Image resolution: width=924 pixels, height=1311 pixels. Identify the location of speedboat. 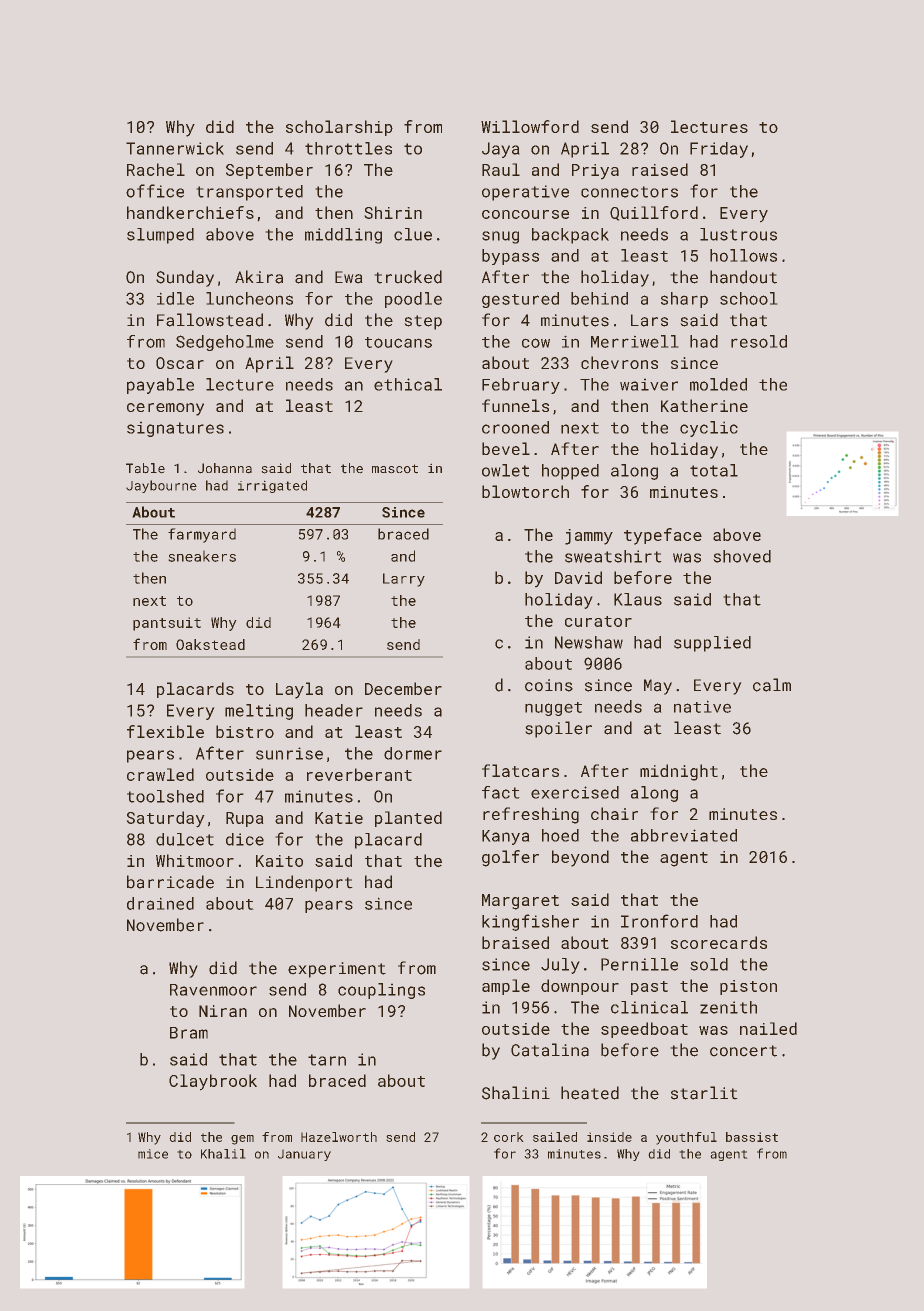
(644, 1030).
